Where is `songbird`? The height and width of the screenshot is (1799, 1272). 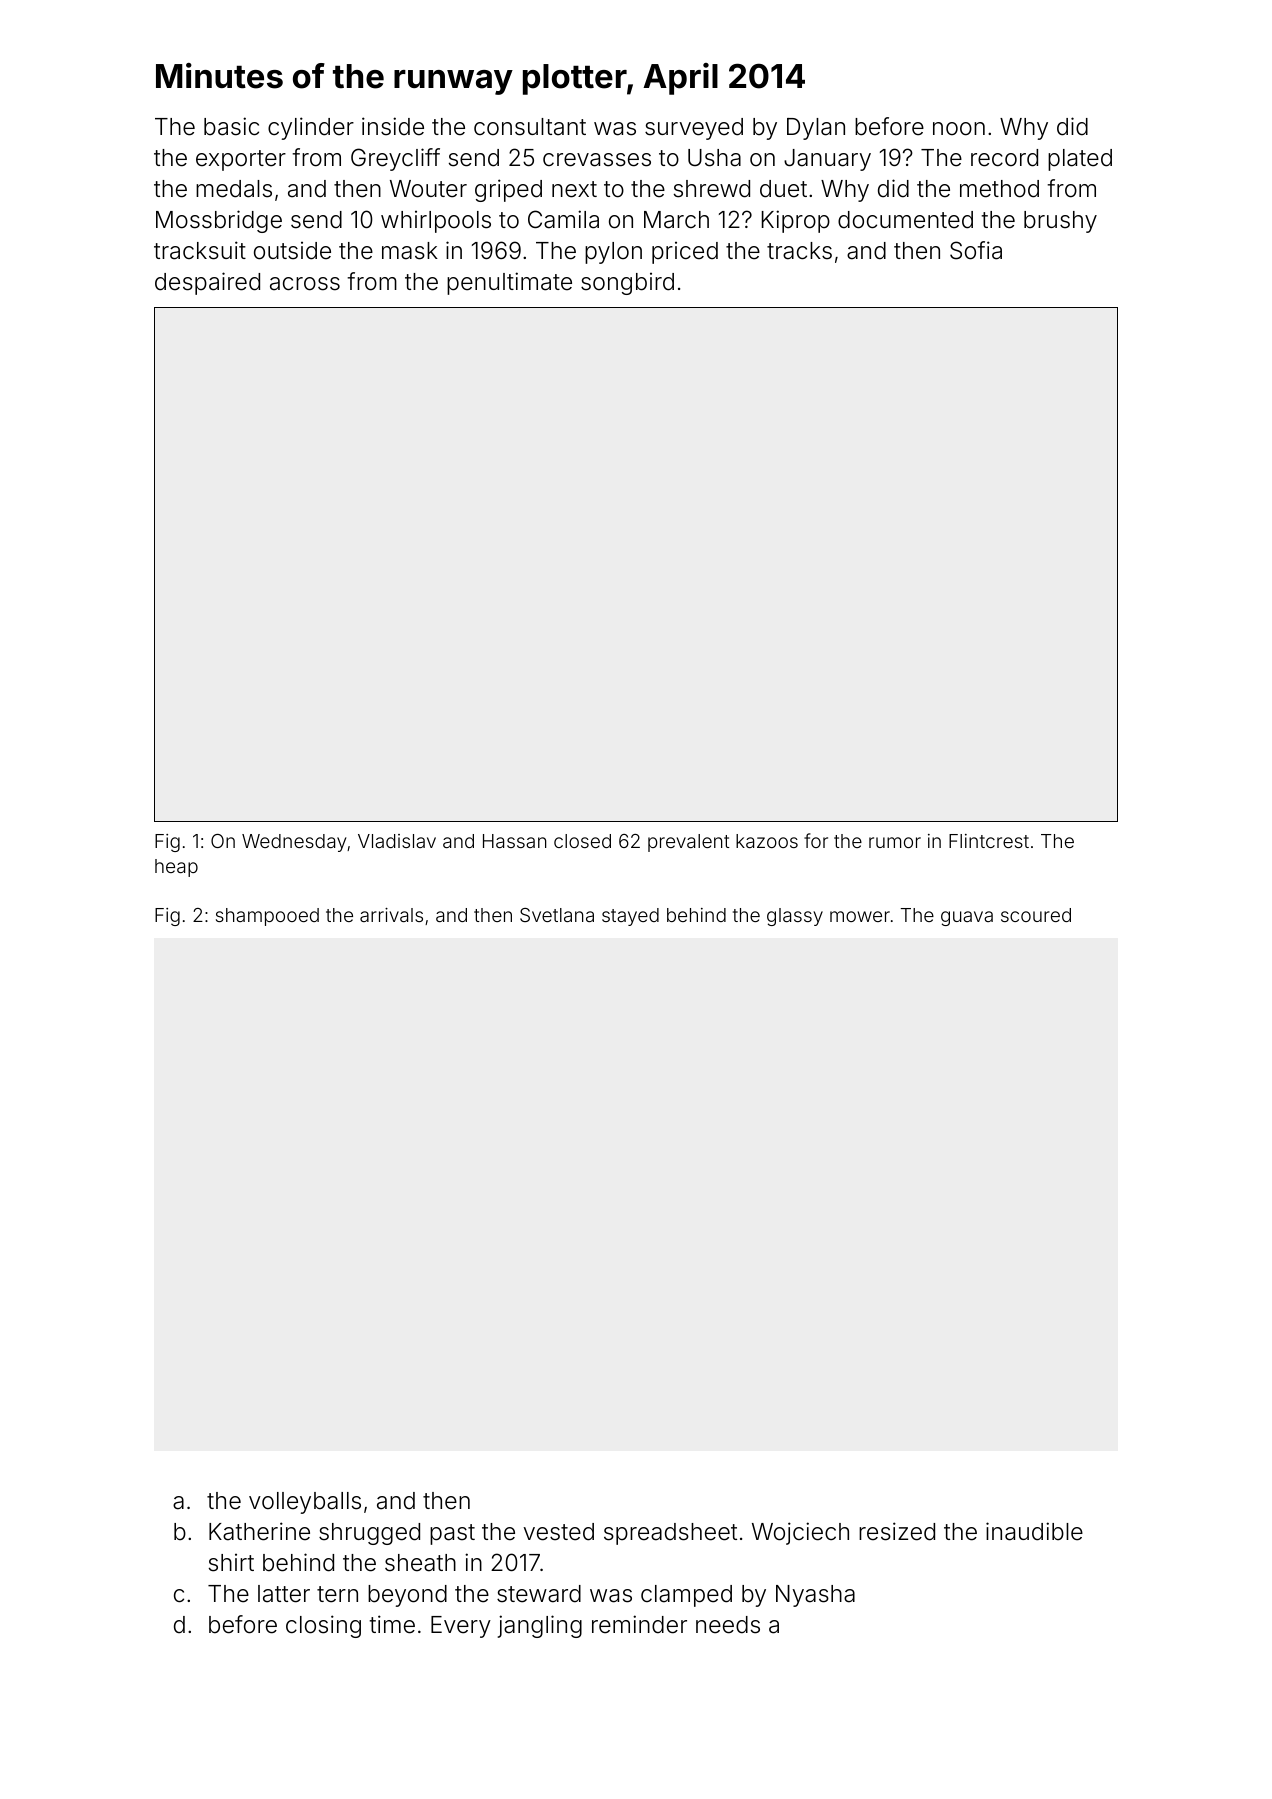
songbird is located at coordinates (627, 284).
